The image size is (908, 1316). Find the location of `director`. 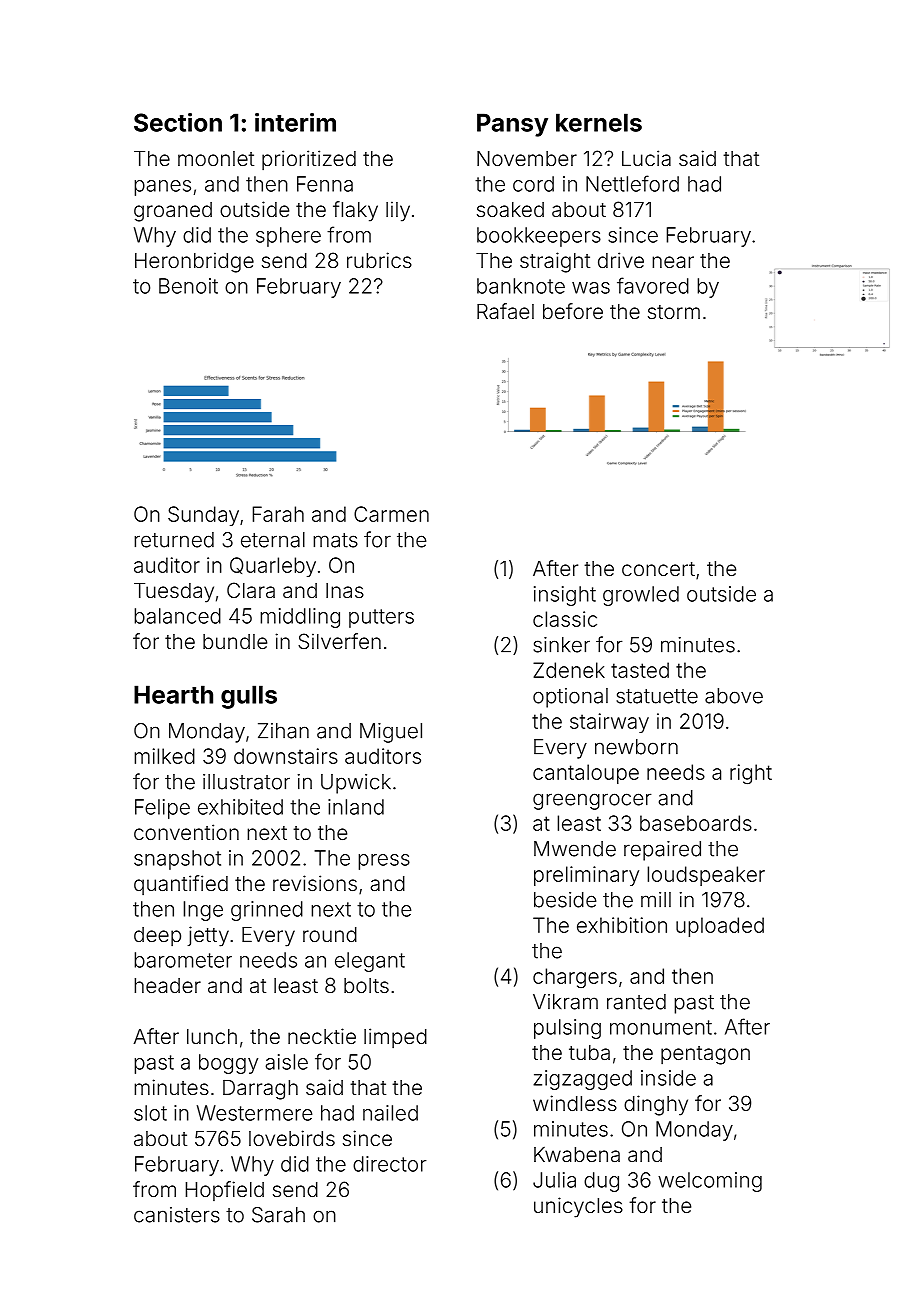

director is located at coordinates (390, 1164).
